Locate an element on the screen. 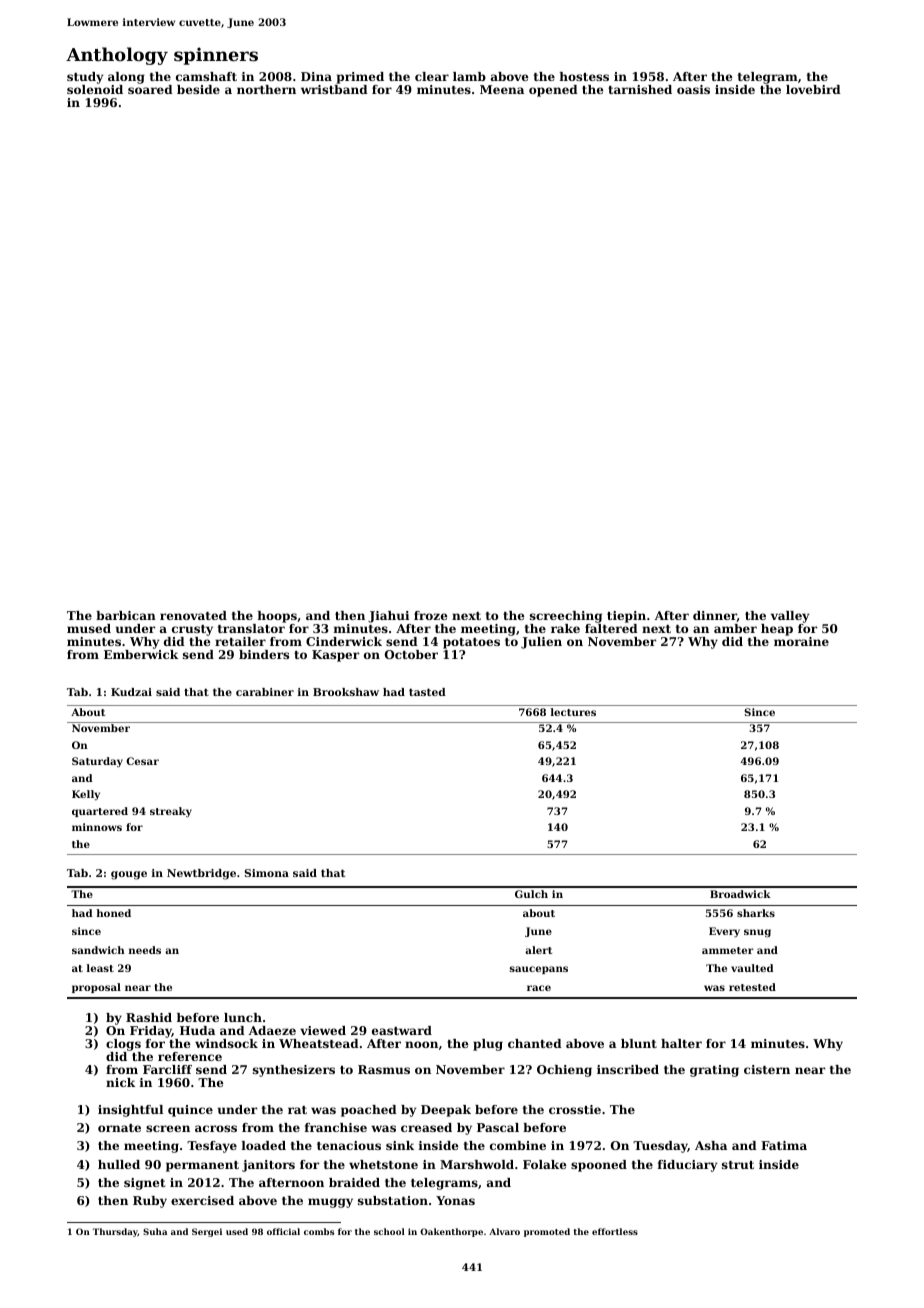 The width and height of the screenshot is (924, 1308). ammeter is located at coordinates (728, 950).
